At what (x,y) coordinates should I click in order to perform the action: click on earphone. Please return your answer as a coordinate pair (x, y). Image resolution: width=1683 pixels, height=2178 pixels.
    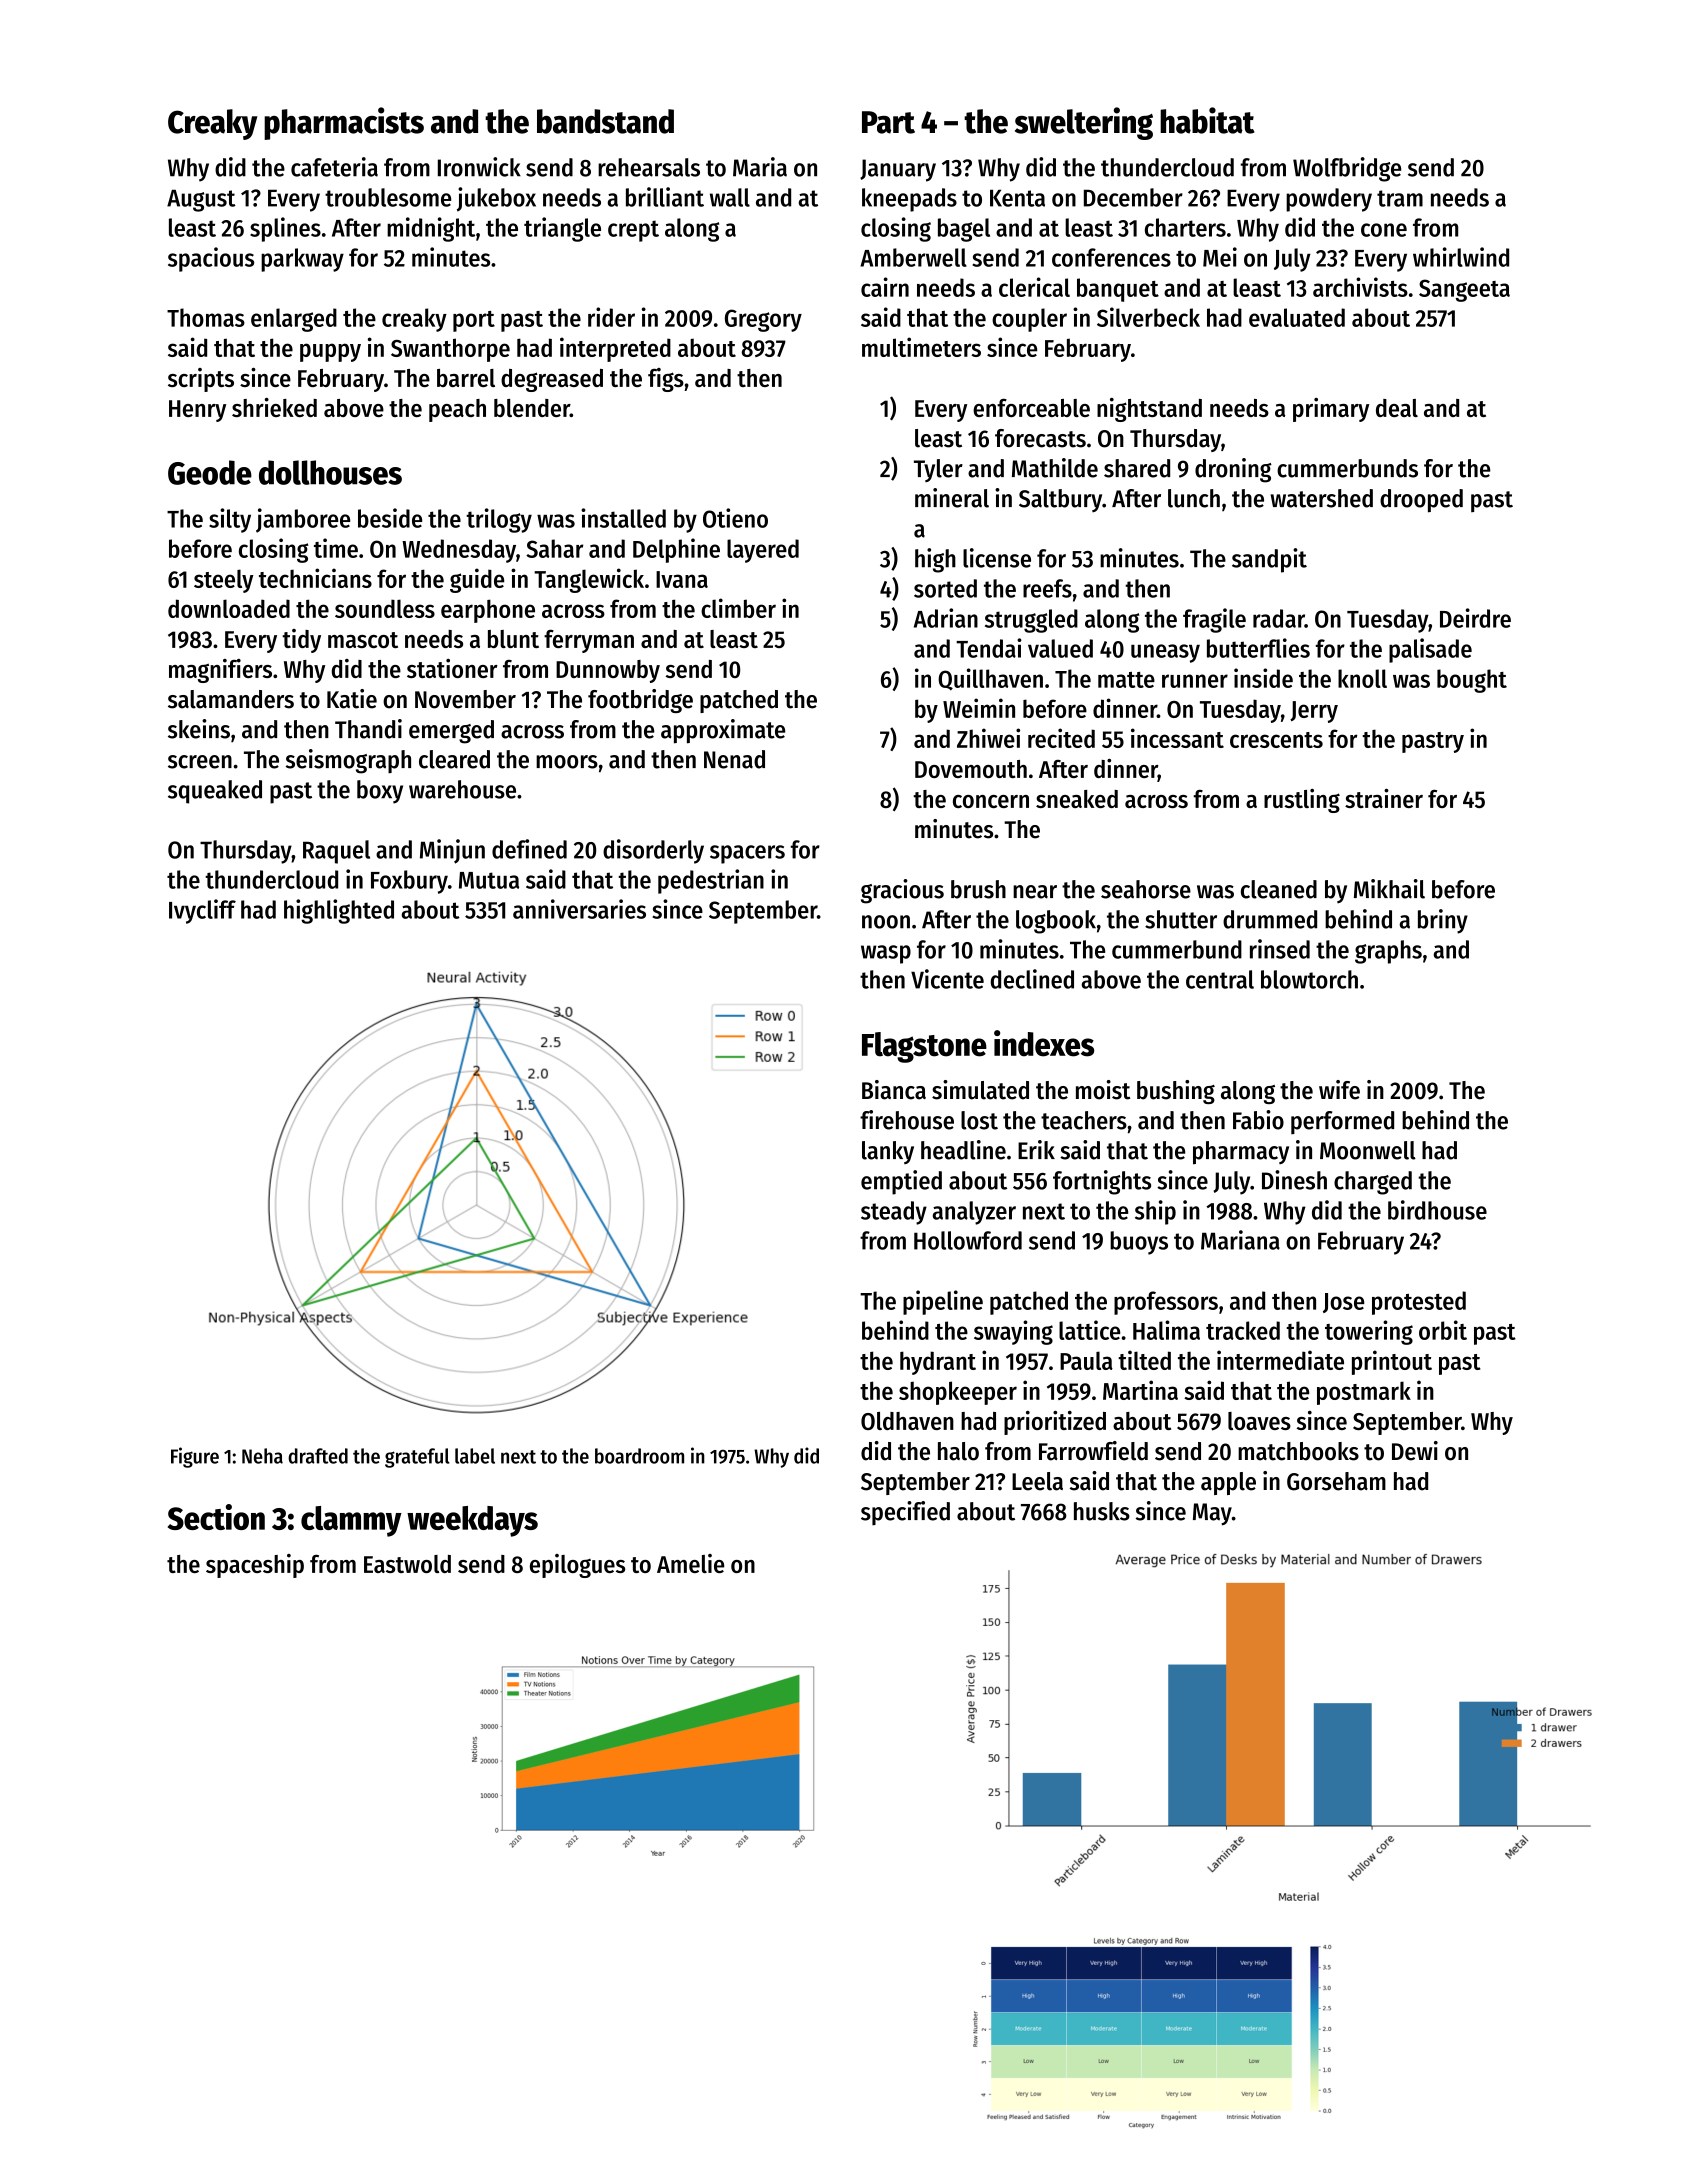
    Looking at the image, I should click on (488, 611).
